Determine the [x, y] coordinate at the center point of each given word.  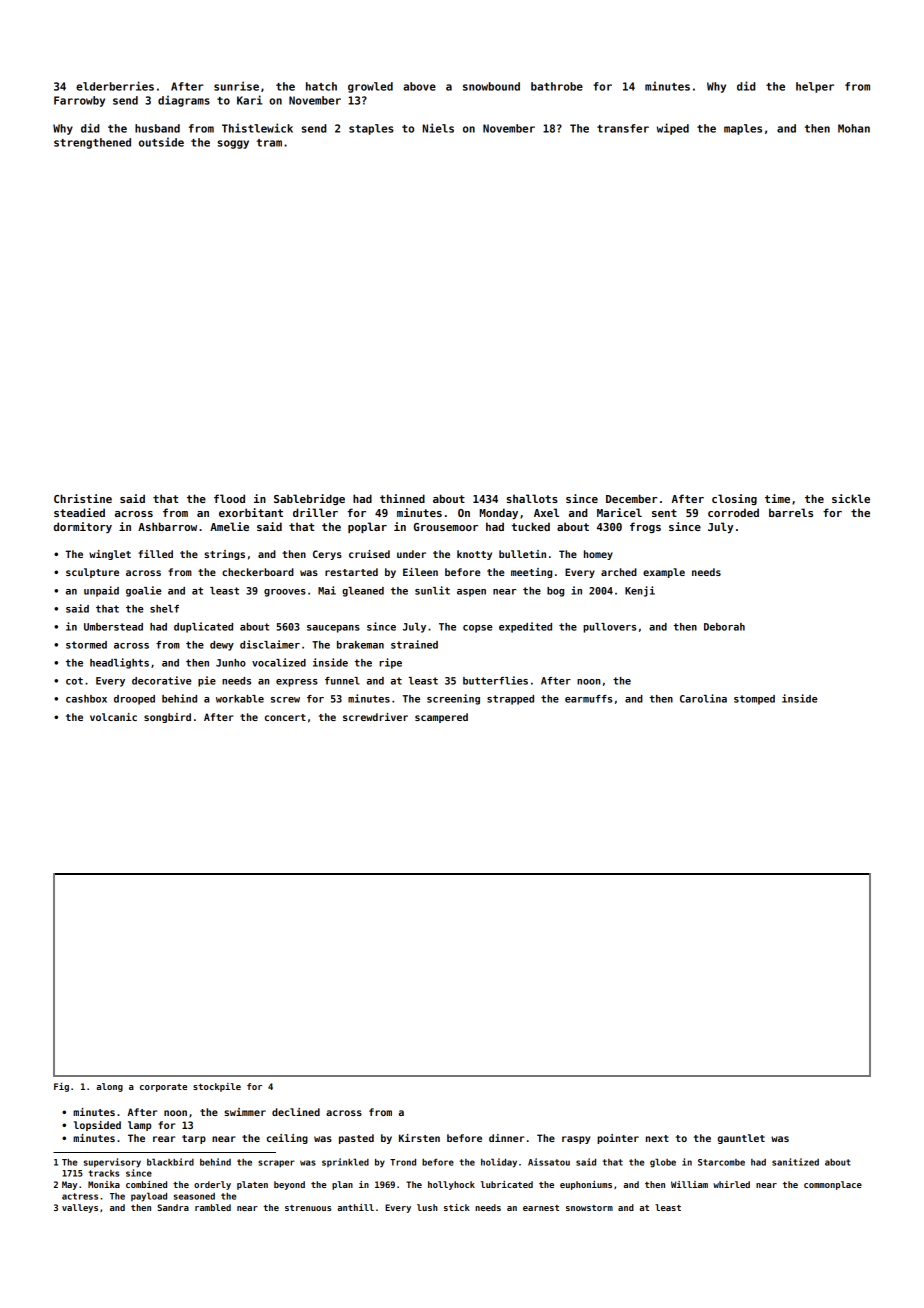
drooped [134, 700]
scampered [441, 718]
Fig [61, 1087]
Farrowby [79, 101]
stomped [754, 700]
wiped [673, 129]
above [419, 86]
